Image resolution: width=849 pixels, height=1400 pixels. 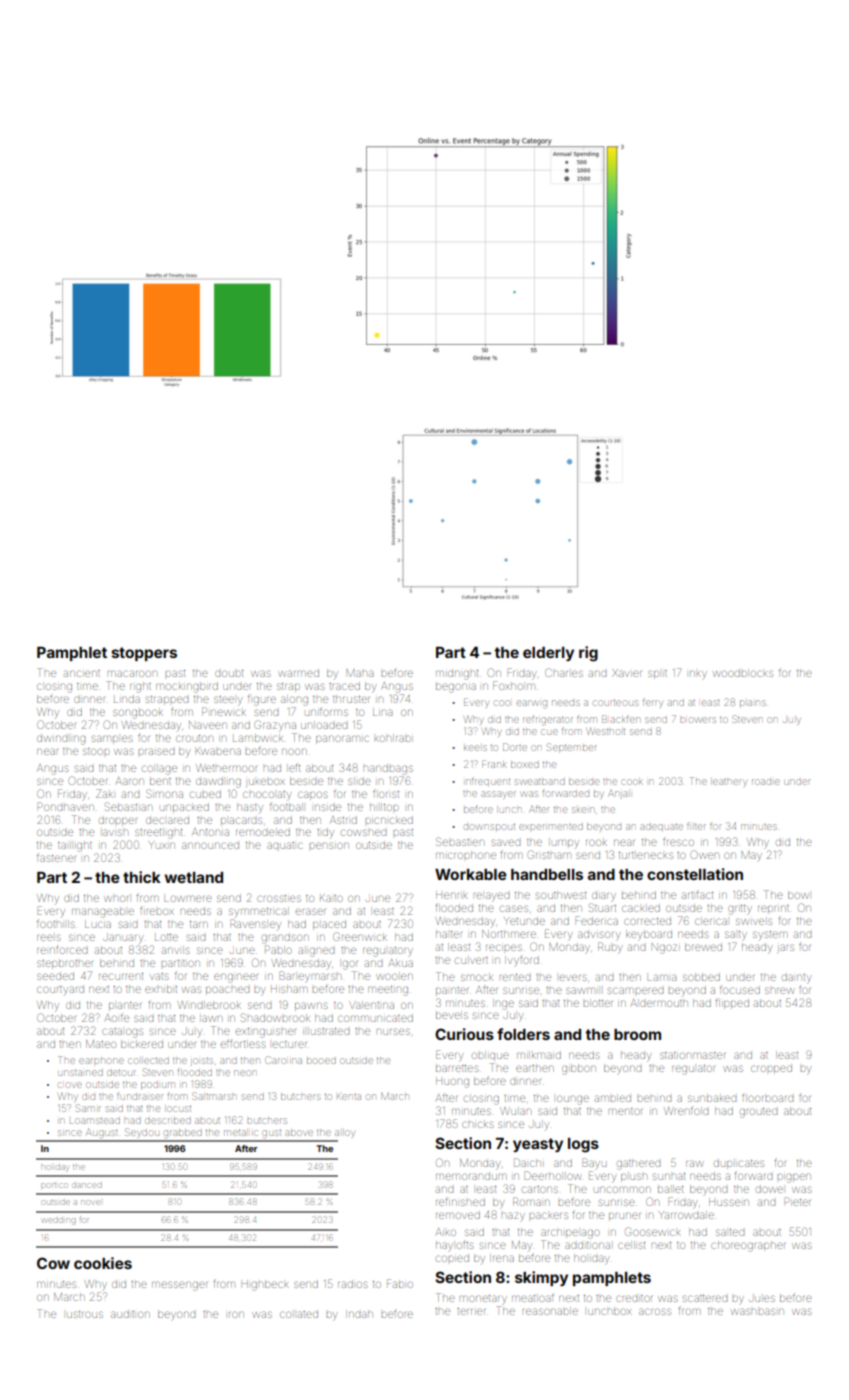 I want to click on filter, so click(x=696, y=826).
